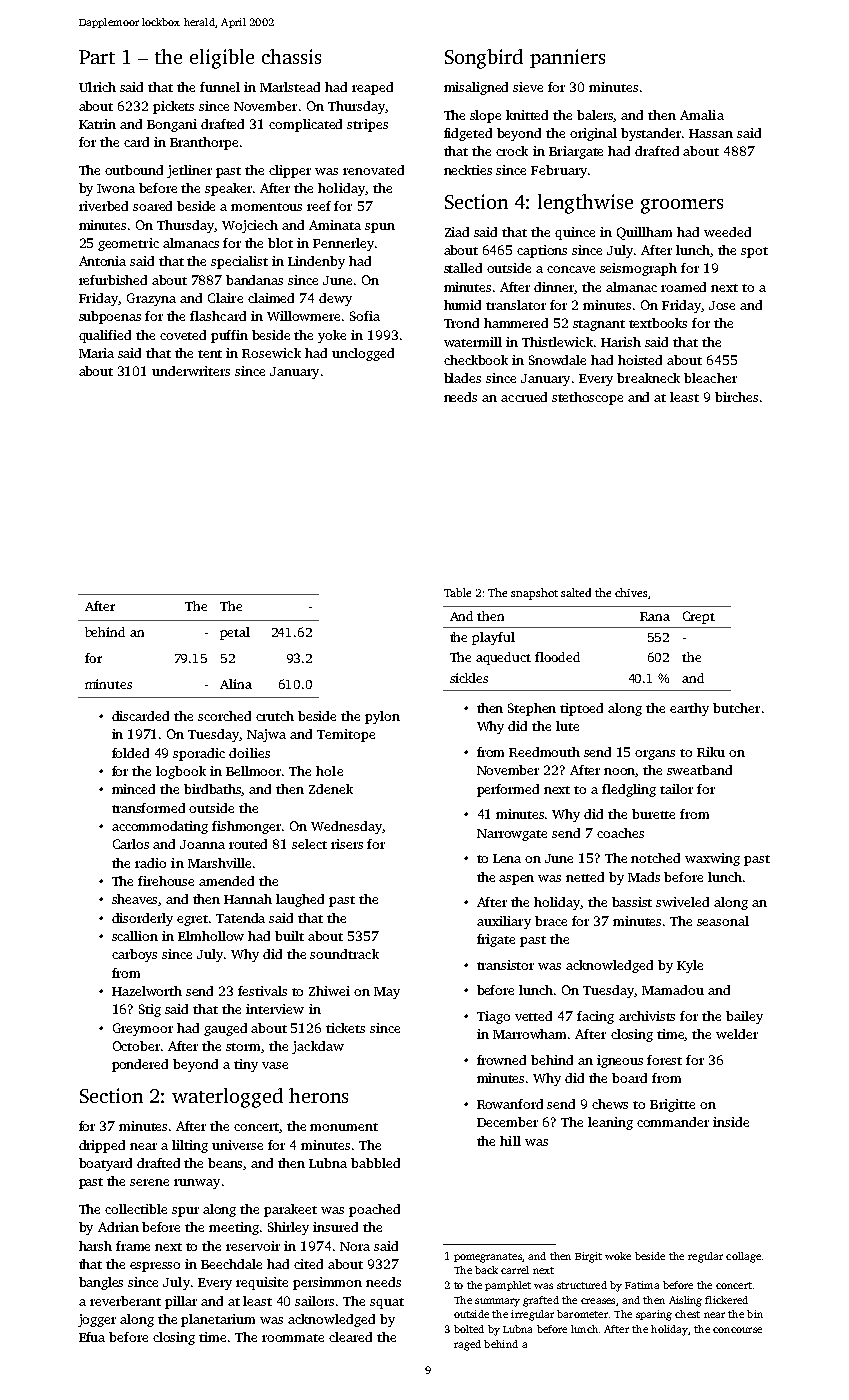 The image size is (849, 1400). I want to click on panniers, so click(567, 58).
